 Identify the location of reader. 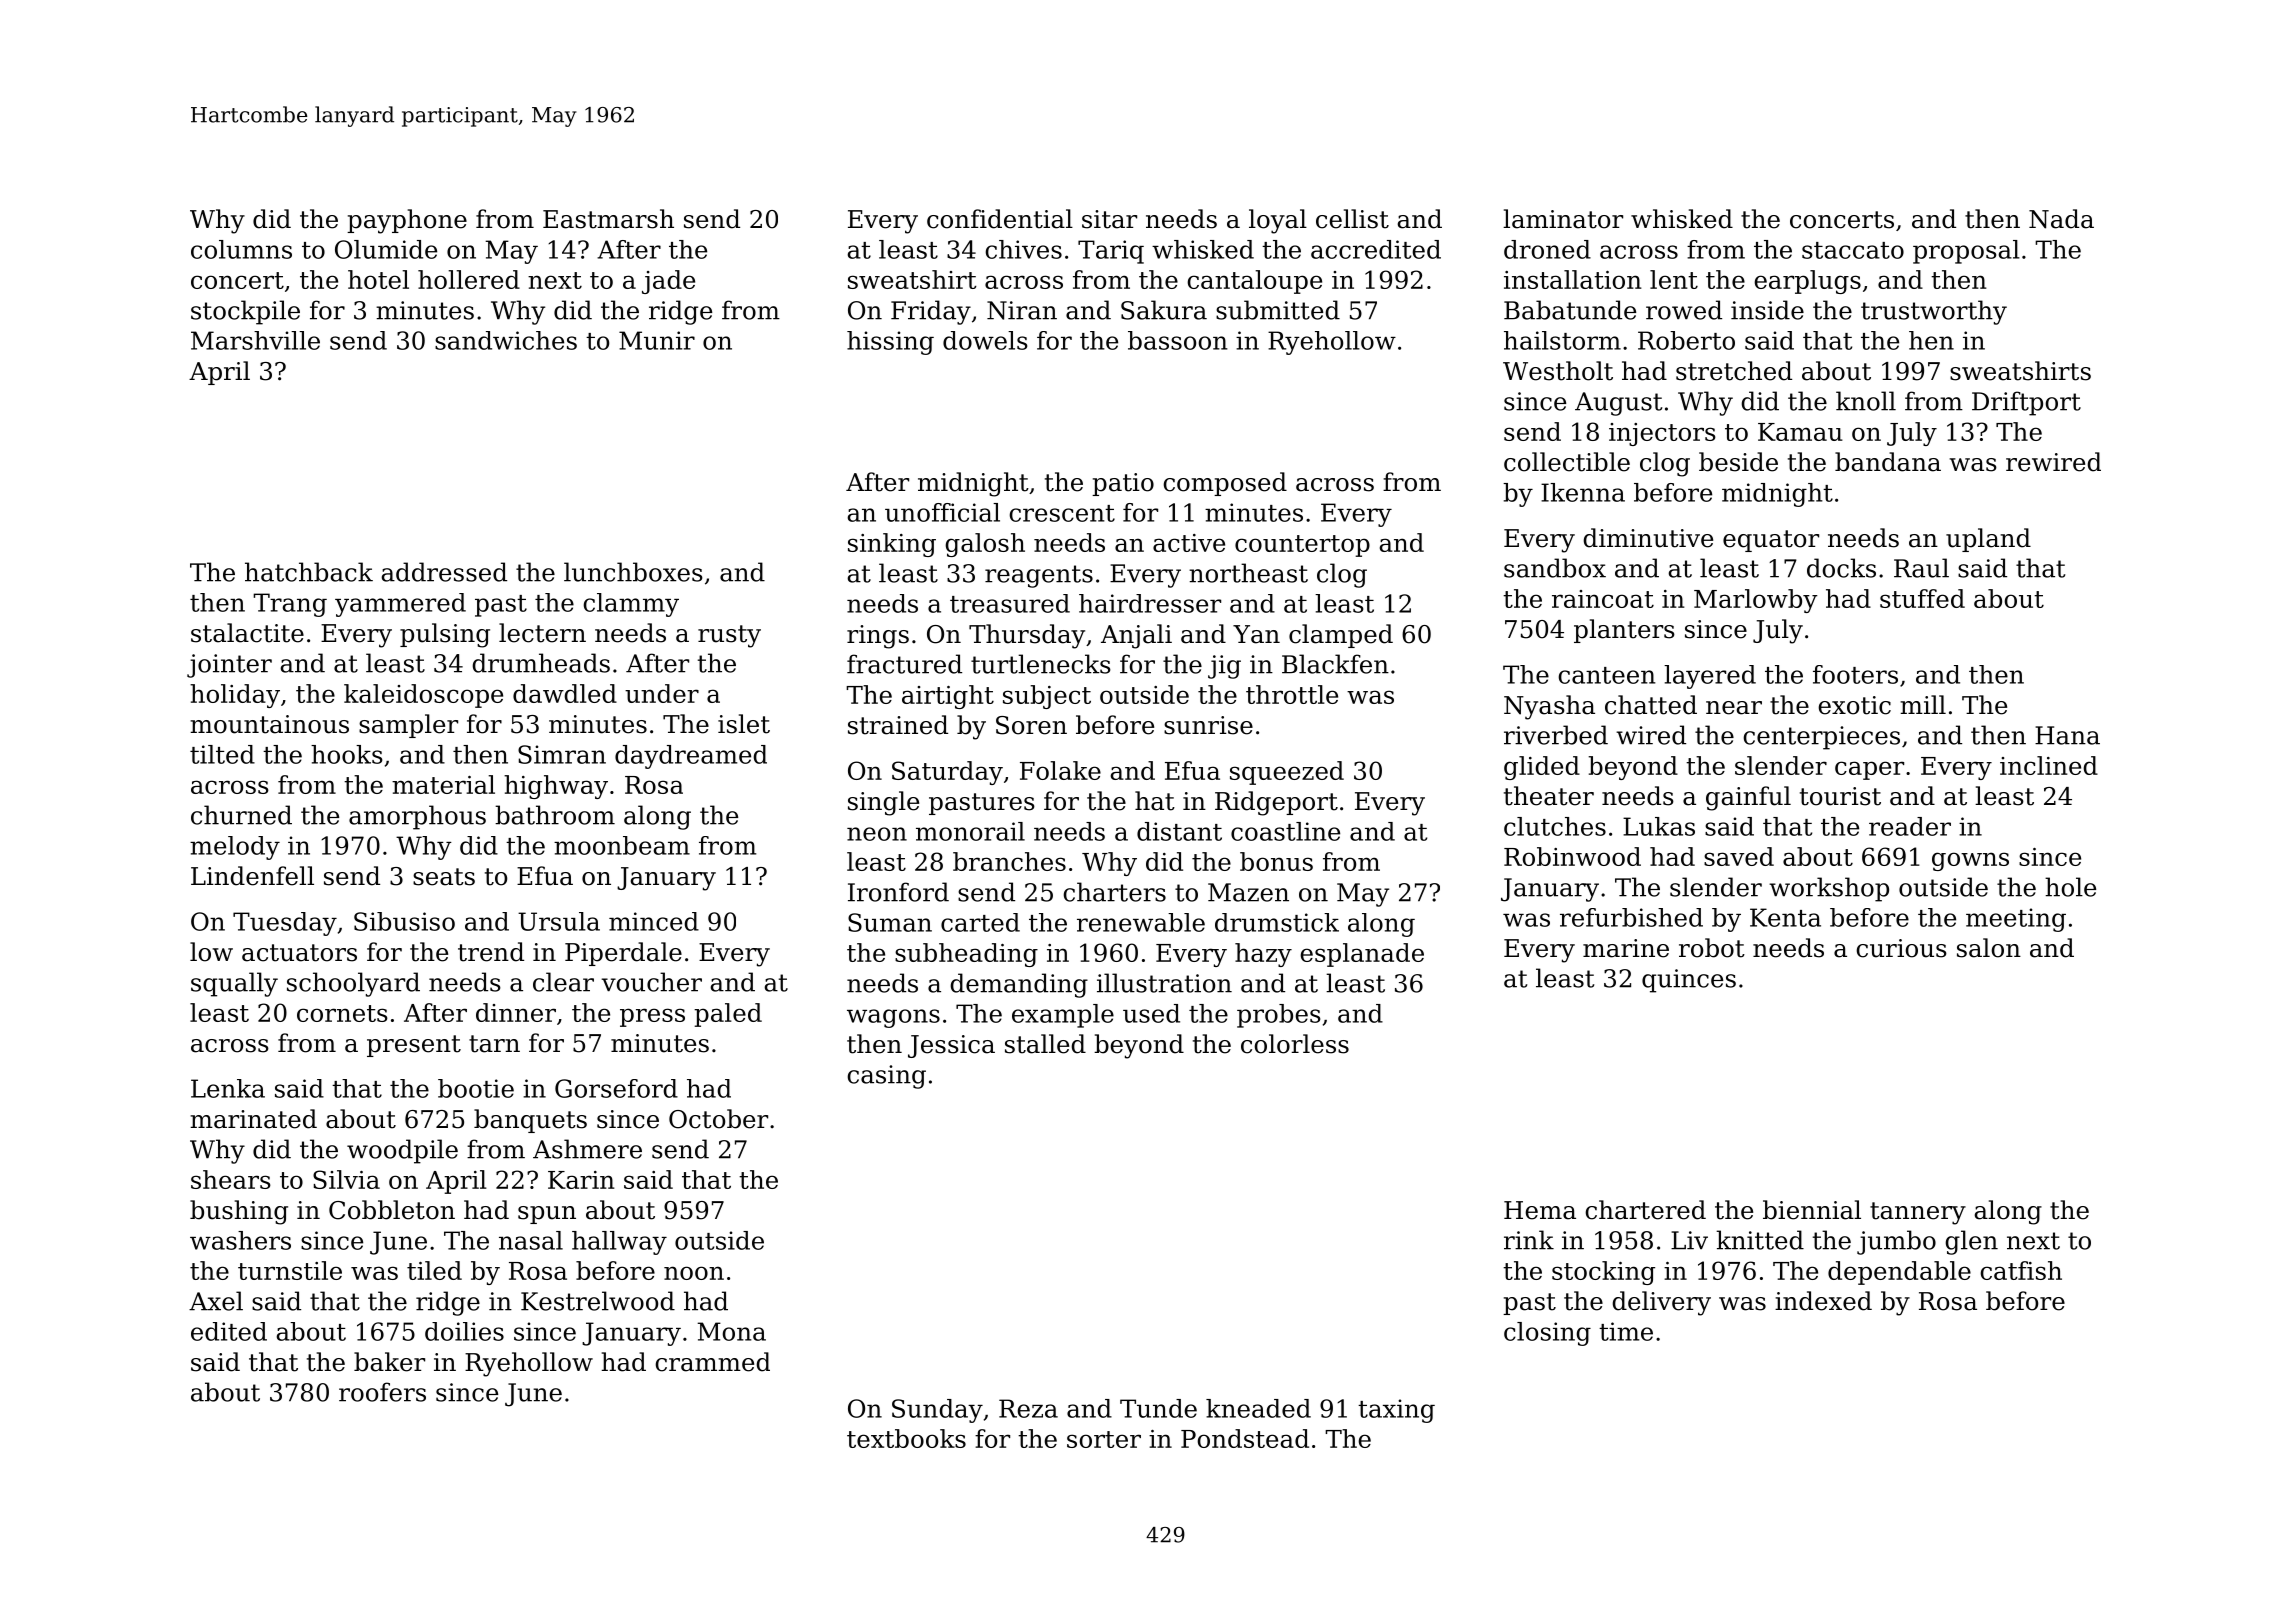
(1910, 826).
